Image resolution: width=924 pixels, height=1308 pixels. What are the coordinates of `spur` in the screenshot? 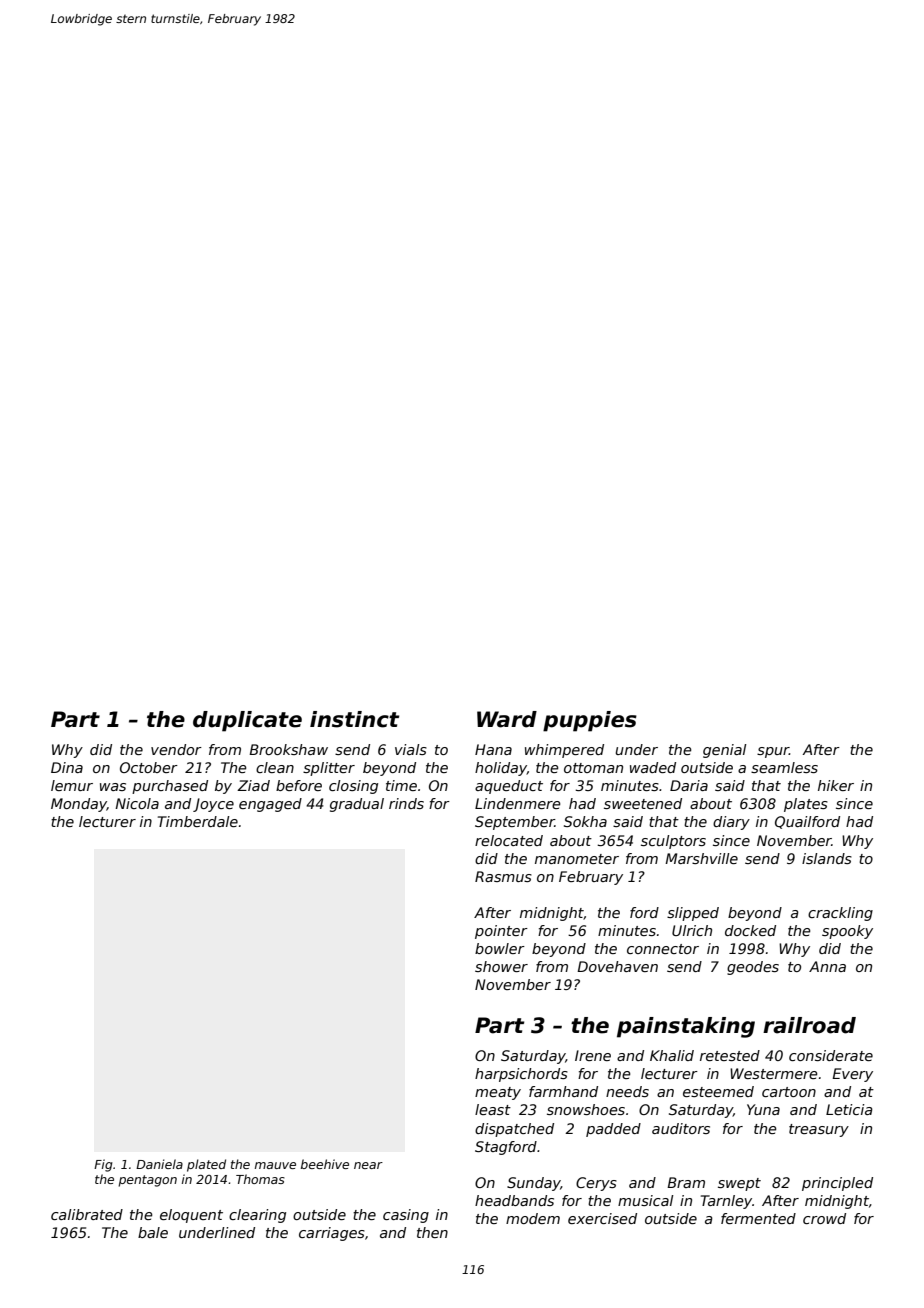 It's located at (773, 752).
